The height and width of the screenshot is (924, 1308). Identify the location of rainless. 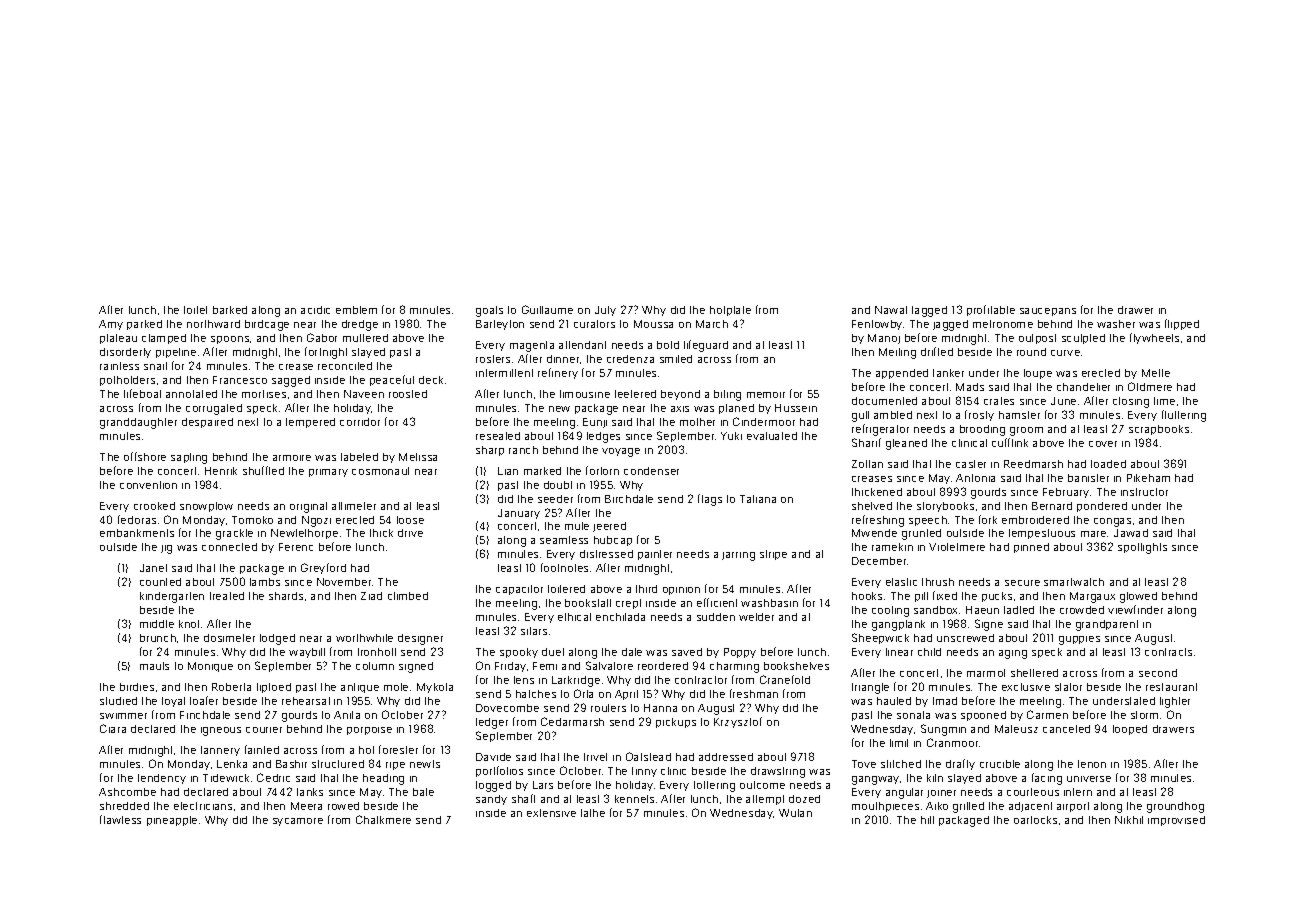
(119, 366).
